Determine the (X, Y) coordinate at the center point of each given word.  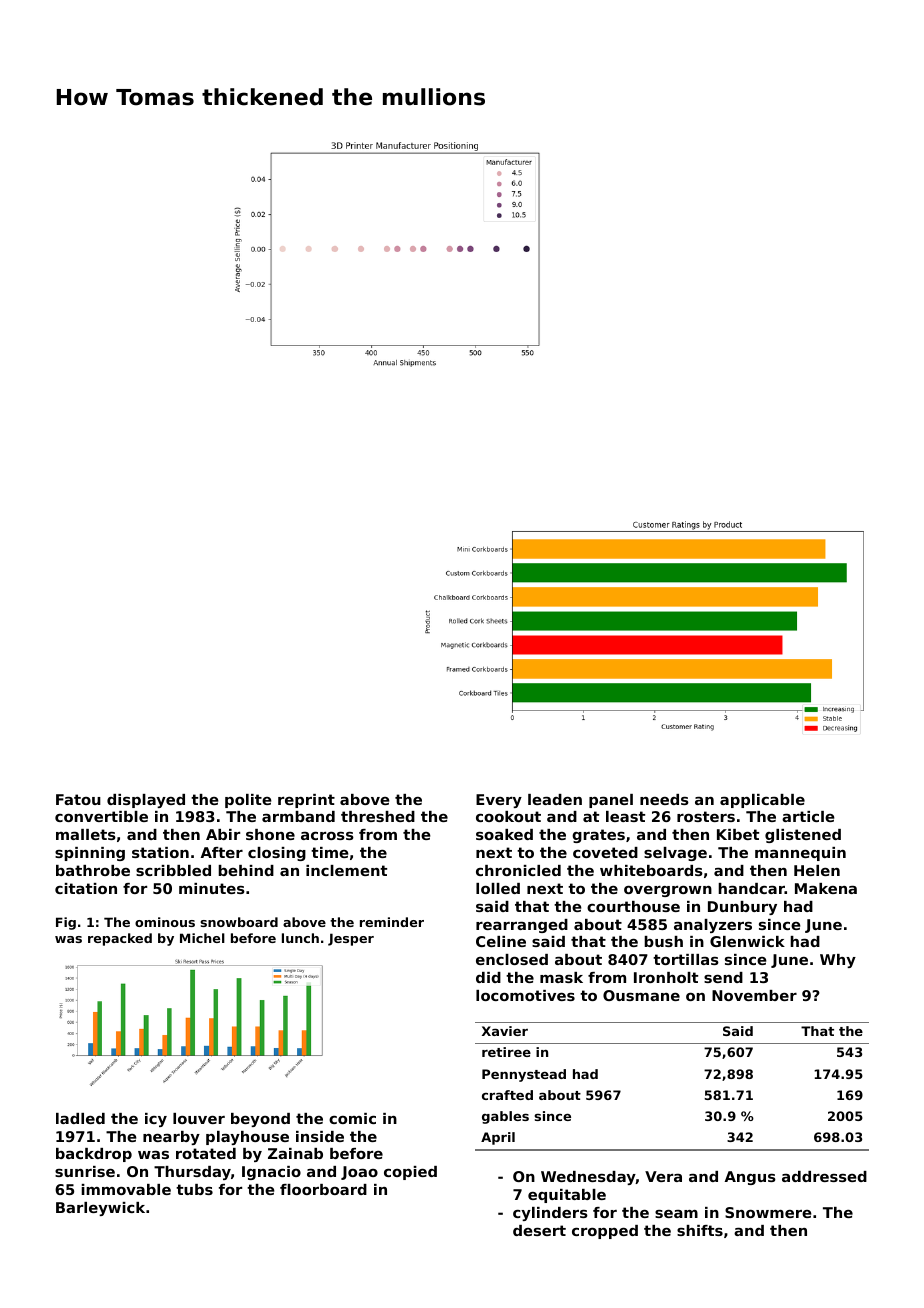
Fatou (78, 799)
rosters (706, 816)
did (488, 977)
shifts (700, 1230)
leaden (555, 799)
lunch (300, 938)
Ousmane (641, 995)
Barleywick (100, 1209)
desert (539, 1230)
